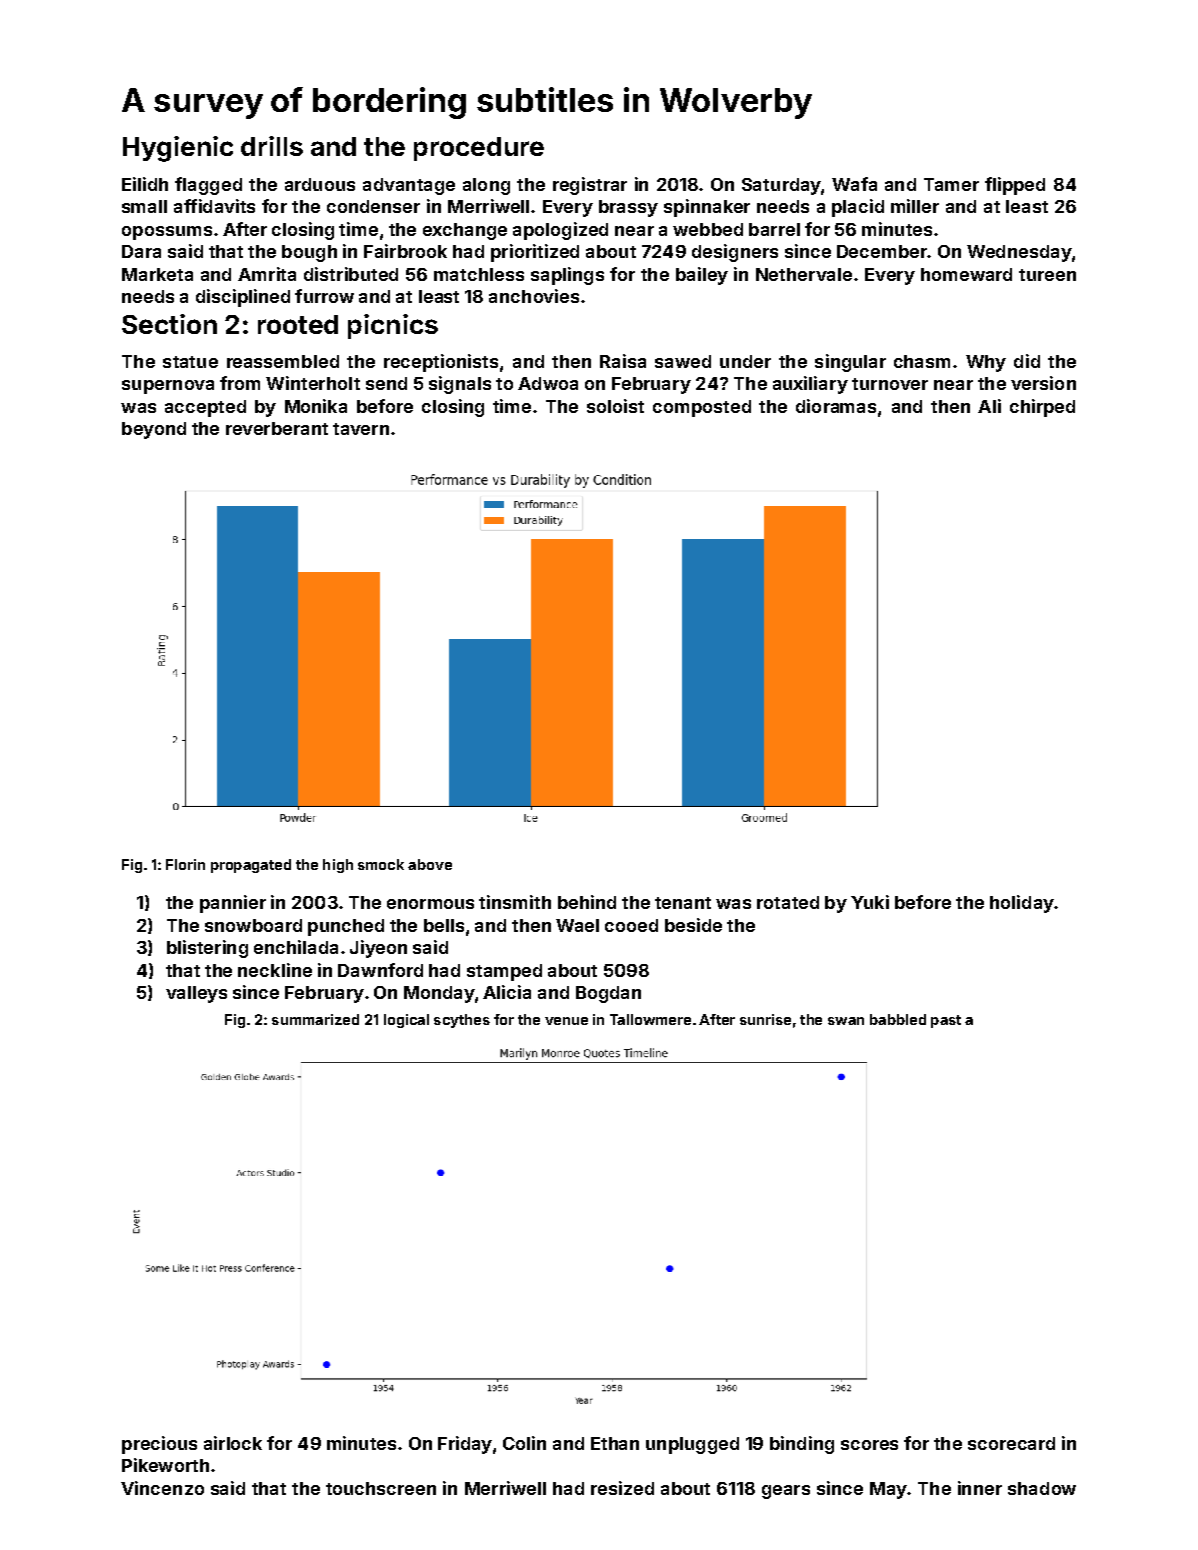  What do you see at coordinates (430, 864) in the page?
I see `above` at bounding box center [430, 864].
